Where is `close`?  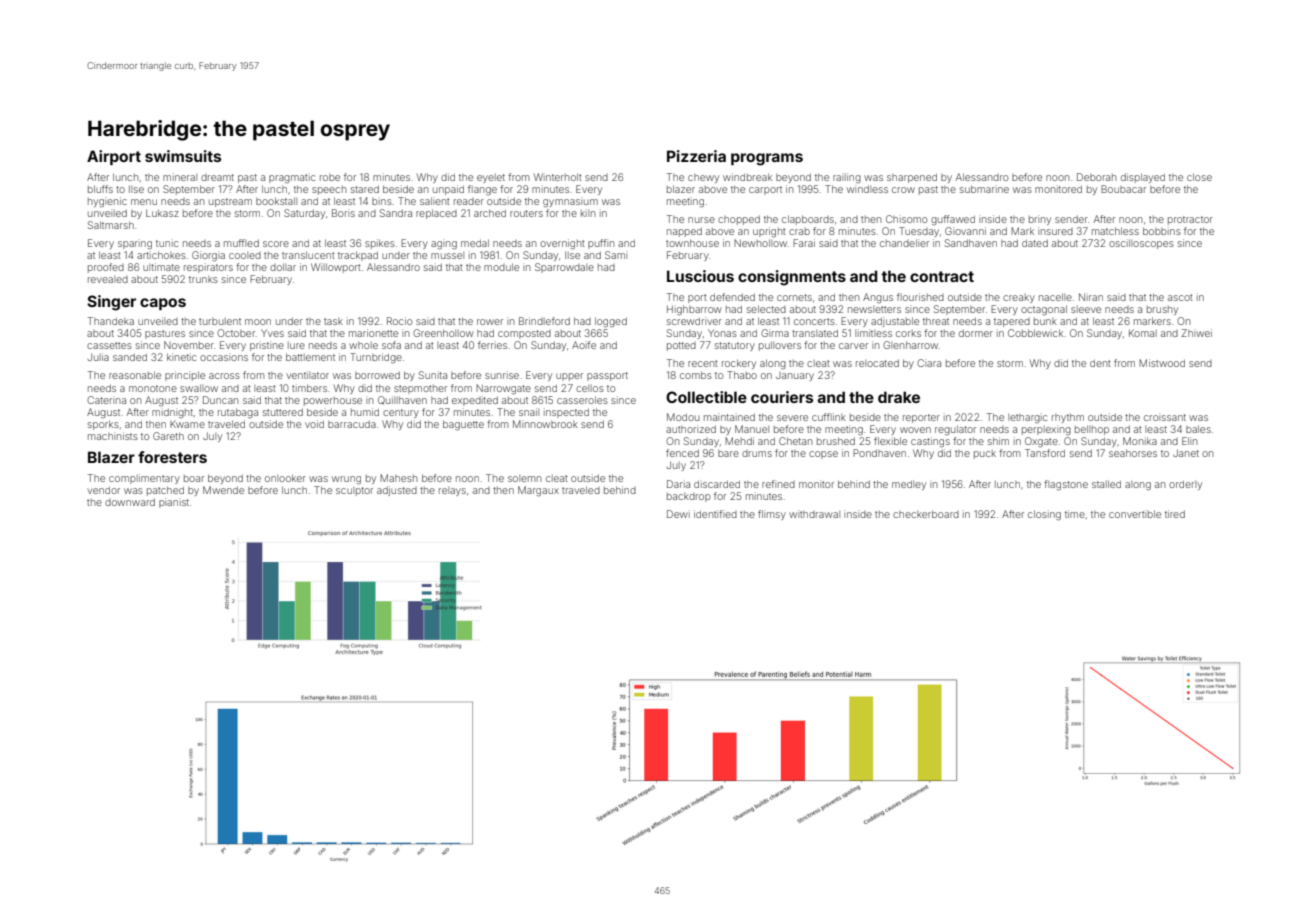 close is located at coordinates (1199, 177).
